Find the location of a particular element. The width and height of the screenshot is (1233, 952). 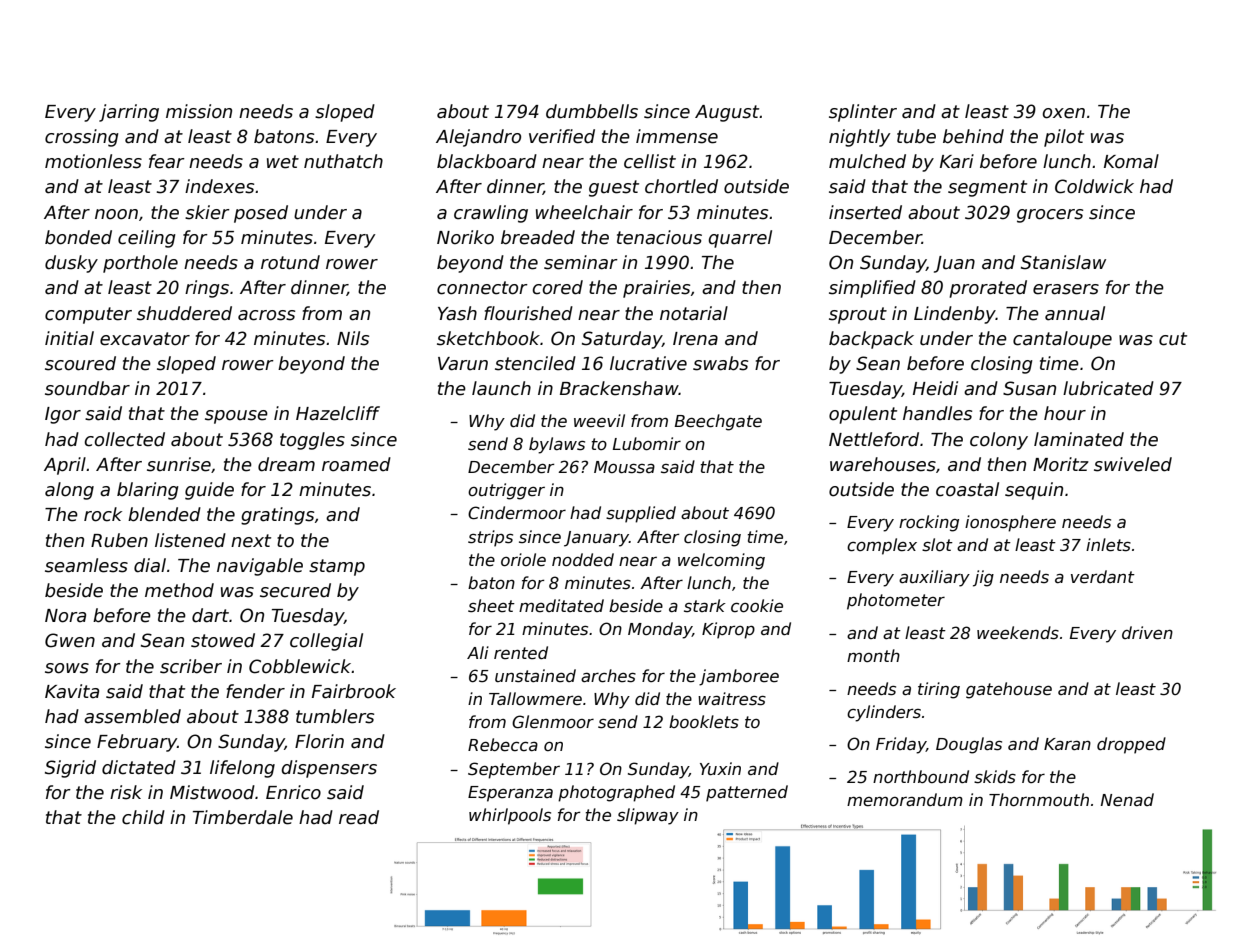

blended is located at coordinates (164, 514).
